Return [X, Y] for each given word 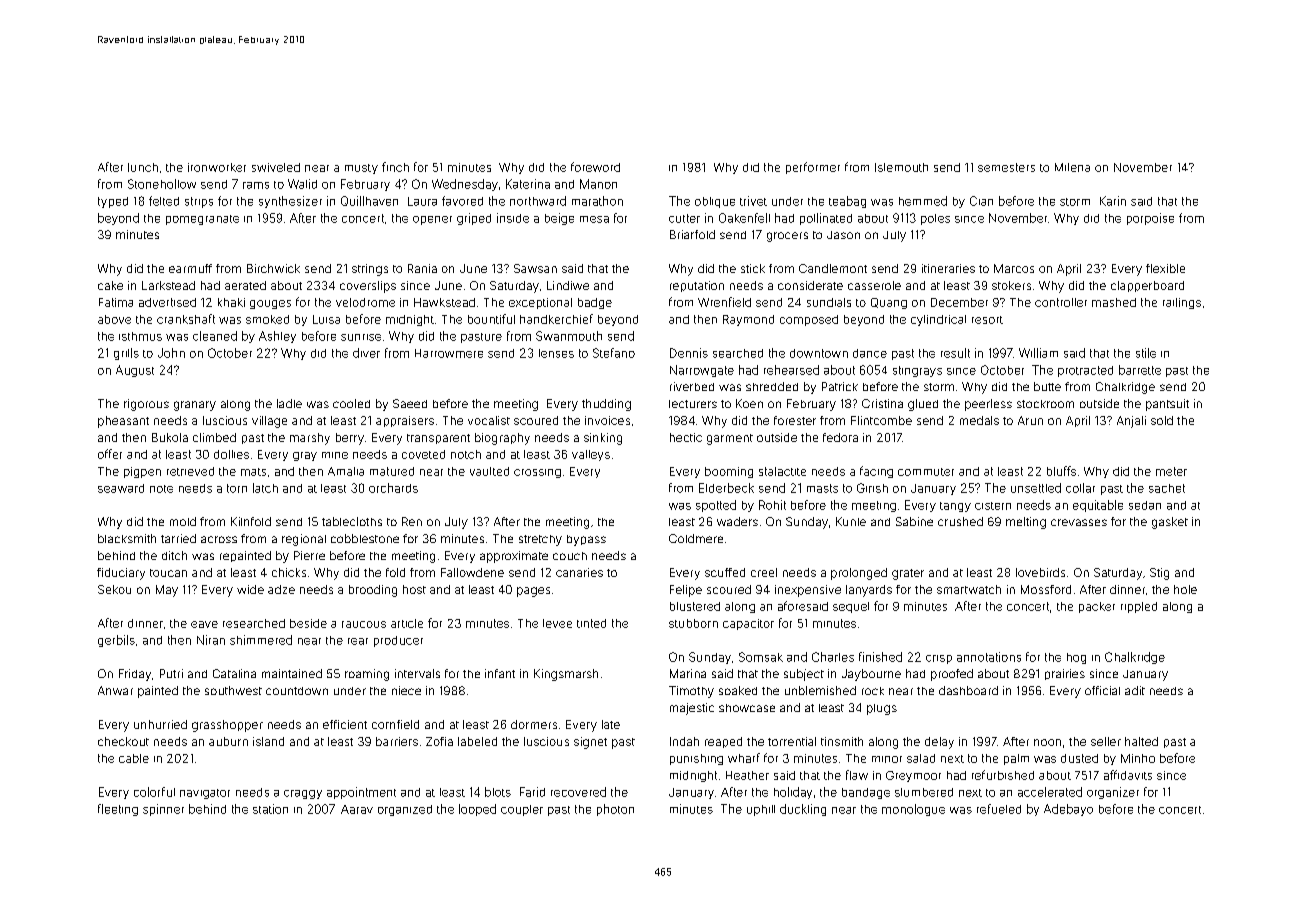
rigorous [146, 405]
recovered [578, 792]
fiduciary [121, 574]
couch [570, 556]
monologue [913, 810]
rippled [1139, 607]
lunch [143, 167]
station [270, 809]
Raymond [748, 320]
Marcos [1014, 268]
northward [538, 201]
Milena [1072, 167]
